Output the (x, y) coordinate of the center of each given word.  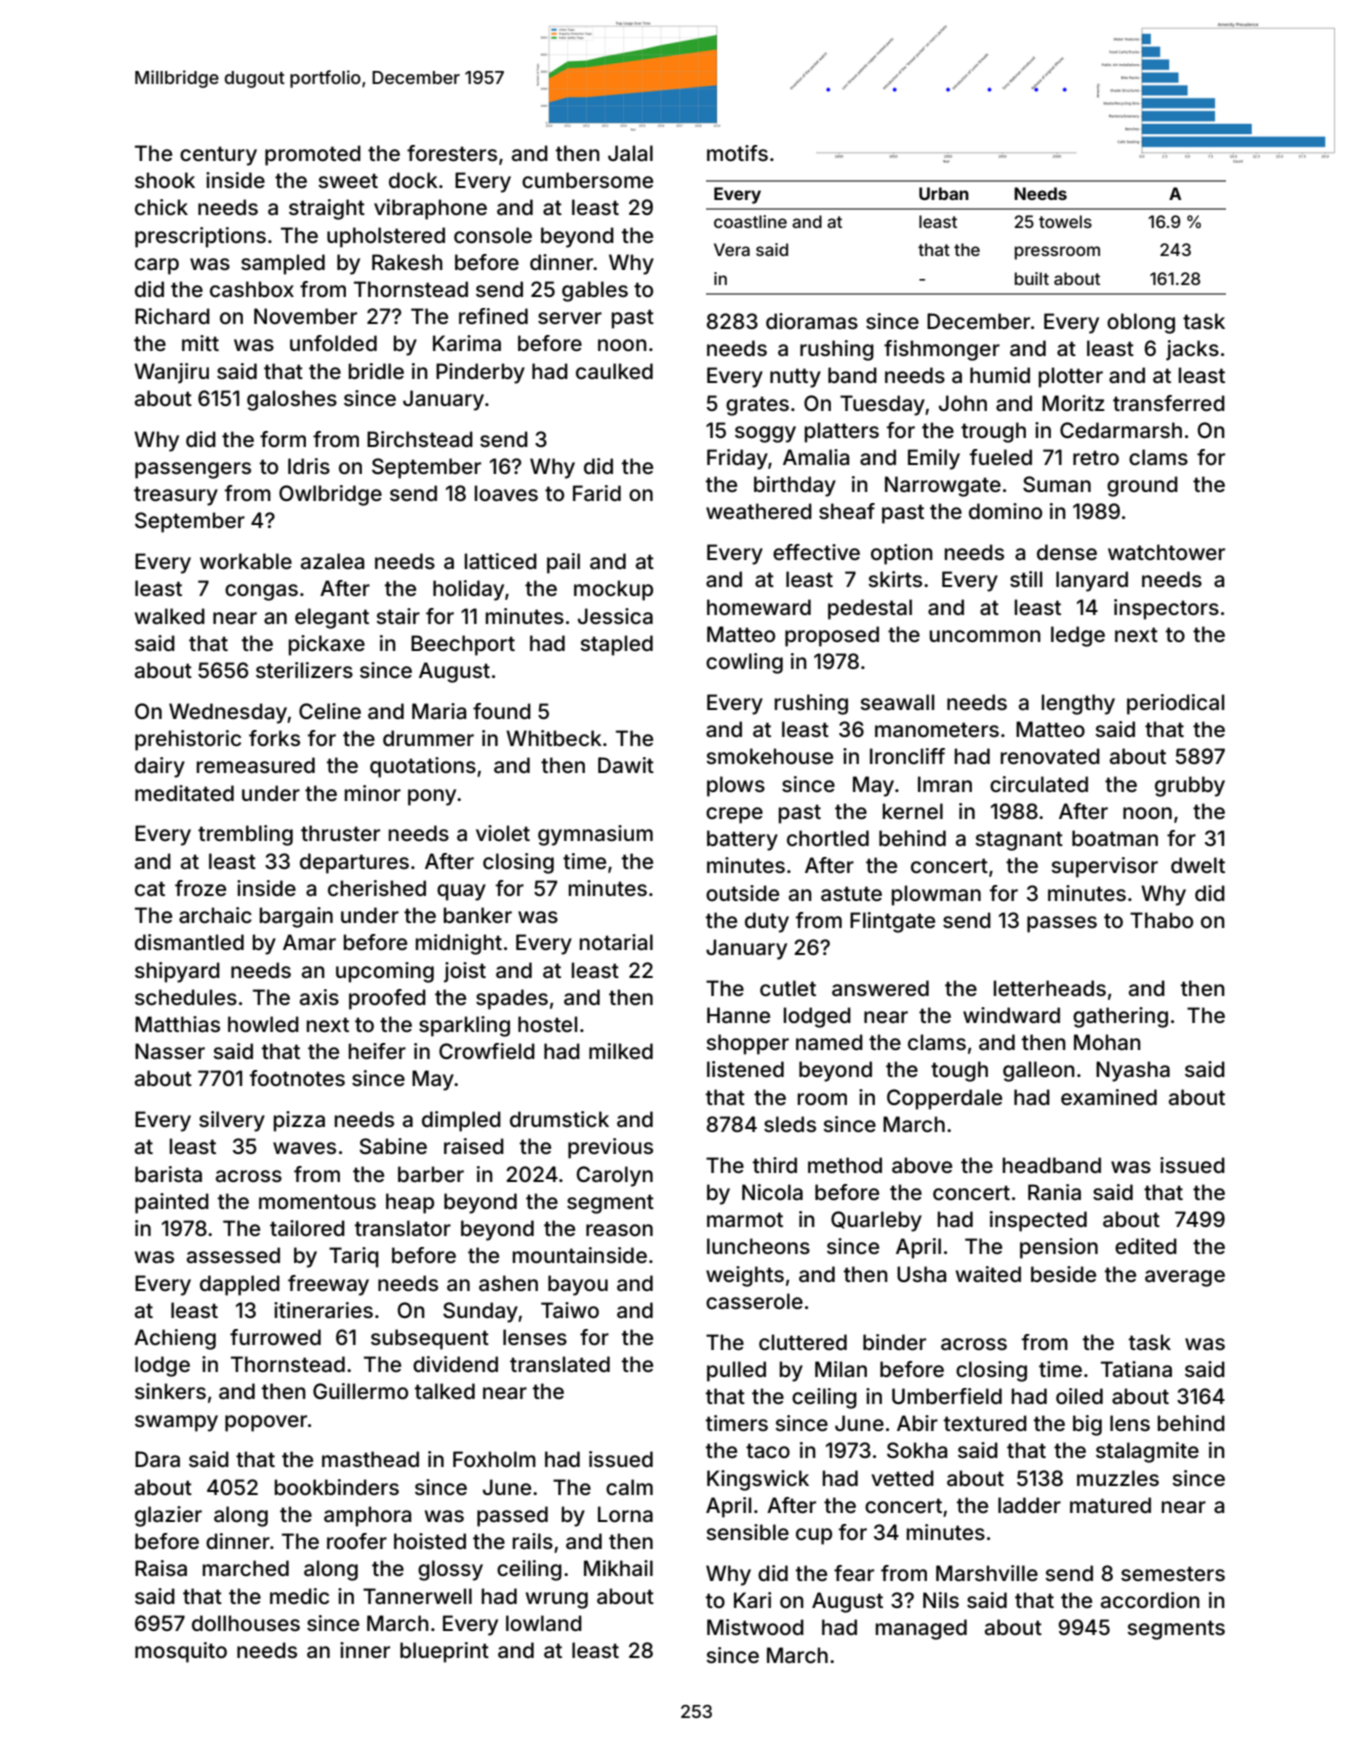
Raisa (161, 1568)
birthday (795, 486)
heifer (377, 1051)
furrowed (275, 1337)
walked (170, 616)
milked (621, 1051)
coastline (750, 221)
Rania (1054, 1192)
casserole (754, 1301)
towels (1065, 221)
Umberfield (947, 1396)
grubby (1190, 786)
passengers (193, 470)
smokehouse (769, 756)
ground (1142, 486)
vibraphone (430, 209)
